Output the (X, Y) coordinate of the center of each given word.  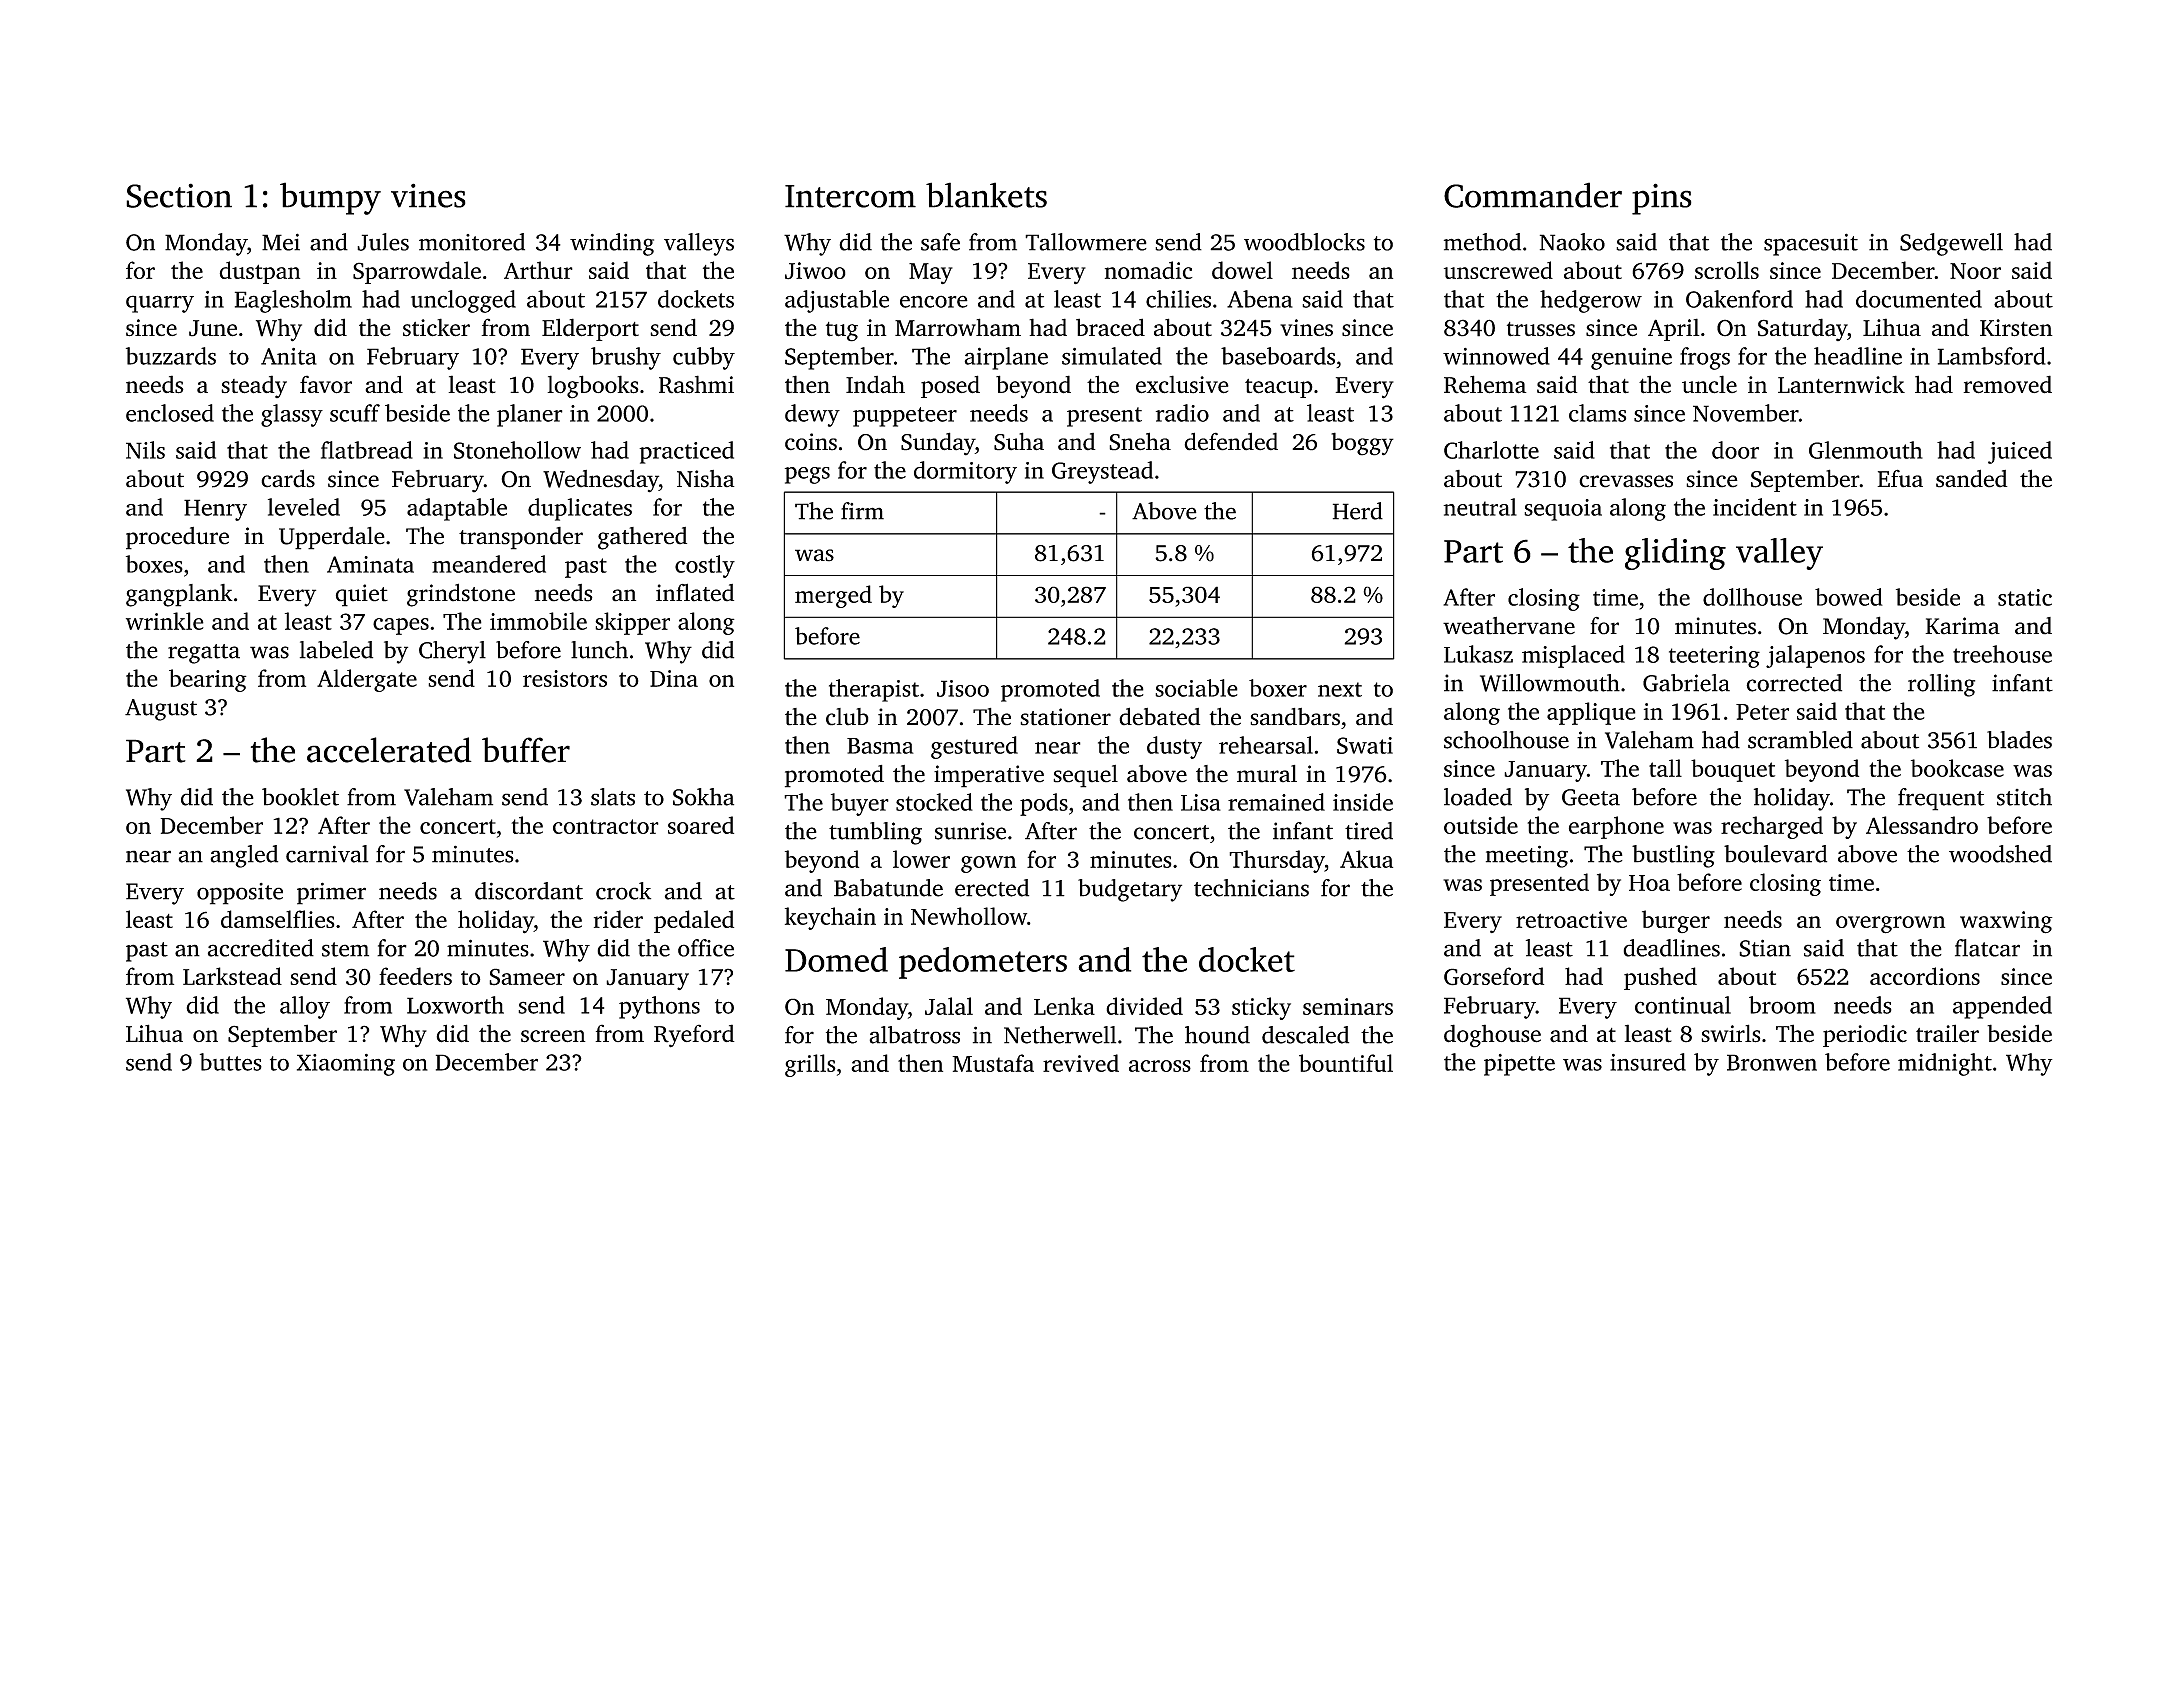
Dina (674, 678)
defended (1231, 441)
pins (1662, 199)
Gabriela (1686, 683)
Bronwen (1772, 1062)
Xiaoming (346, 1065)
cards (288, 478)
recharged (1772, 827)
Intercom (850, 196)
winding (612, 244)
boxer (1278, 688)
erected (992, 888)
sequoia (1563, 510)
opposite (240, 894)
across (1160, 1066)
